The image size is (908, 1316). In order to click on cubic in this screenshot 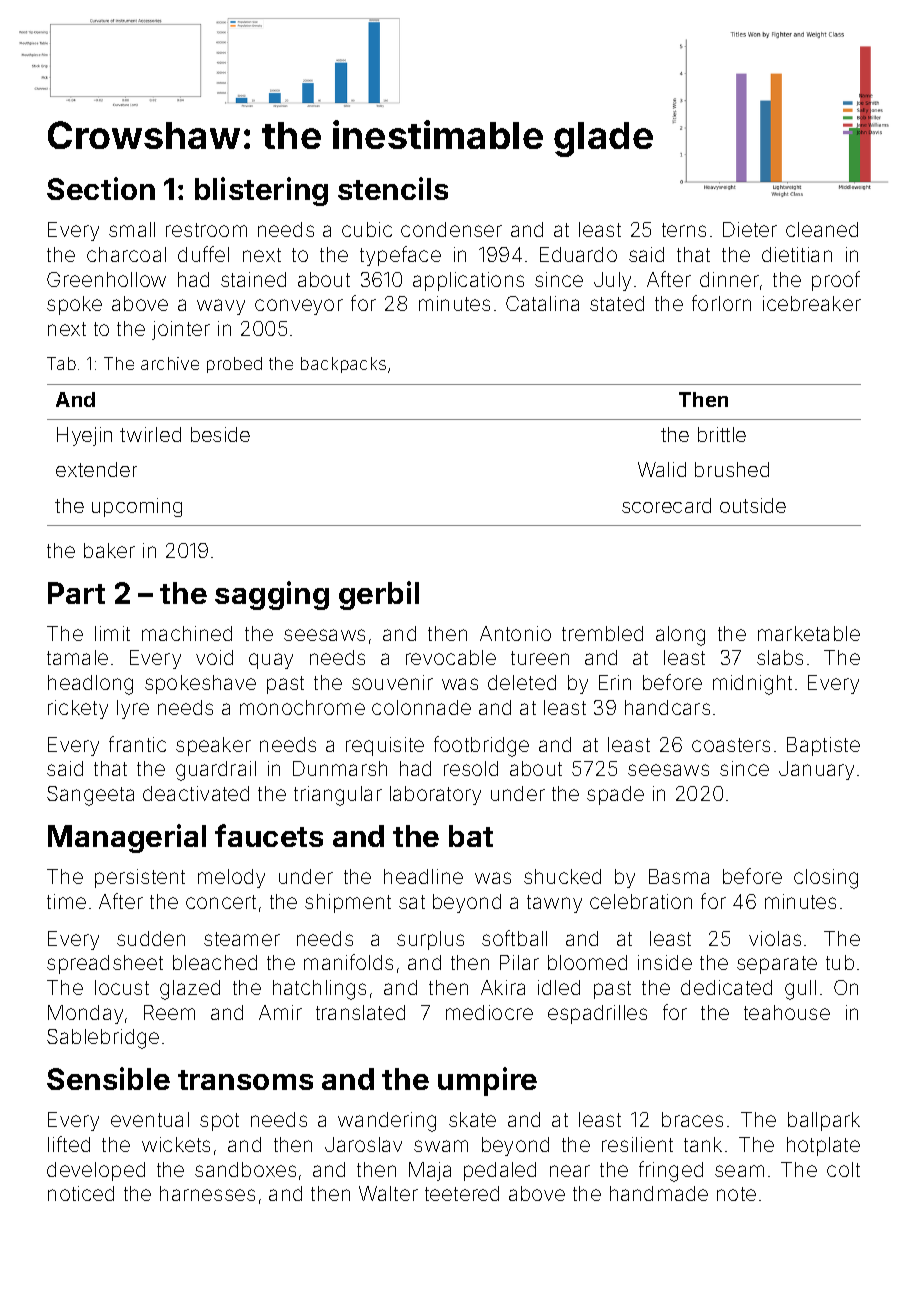, I will do `click(367, 229)`.
